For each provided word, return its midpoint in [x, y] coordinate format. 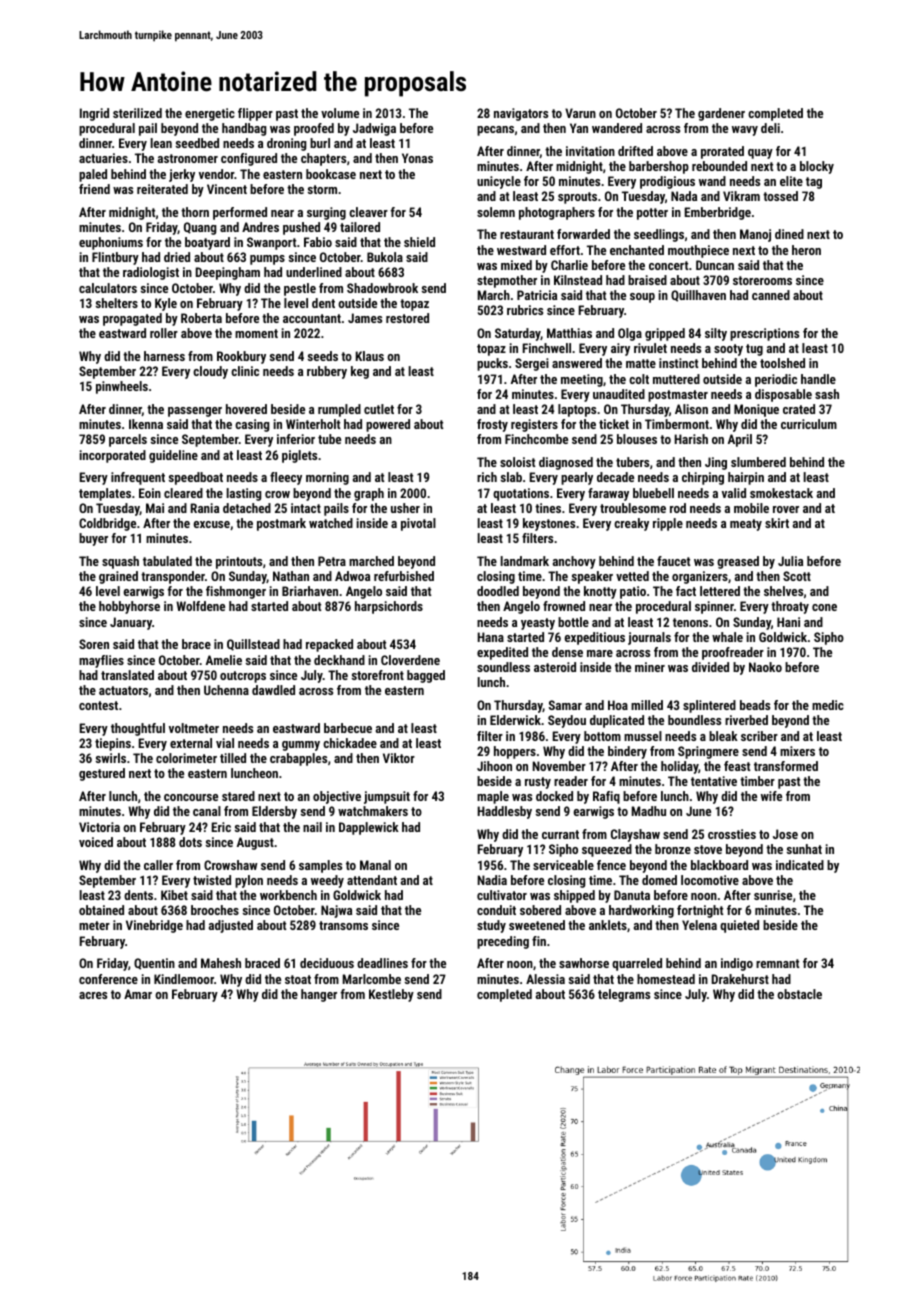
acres [93, 995]
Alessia [545, 979]
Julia [790, 561]
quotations [521, 494]
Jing [716, 463]
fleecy [286, 478]
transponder [173, 577]
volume [340, 113]
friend [94, 189]
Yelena [699, 925]
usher [405, 508]
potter [652, 214]
